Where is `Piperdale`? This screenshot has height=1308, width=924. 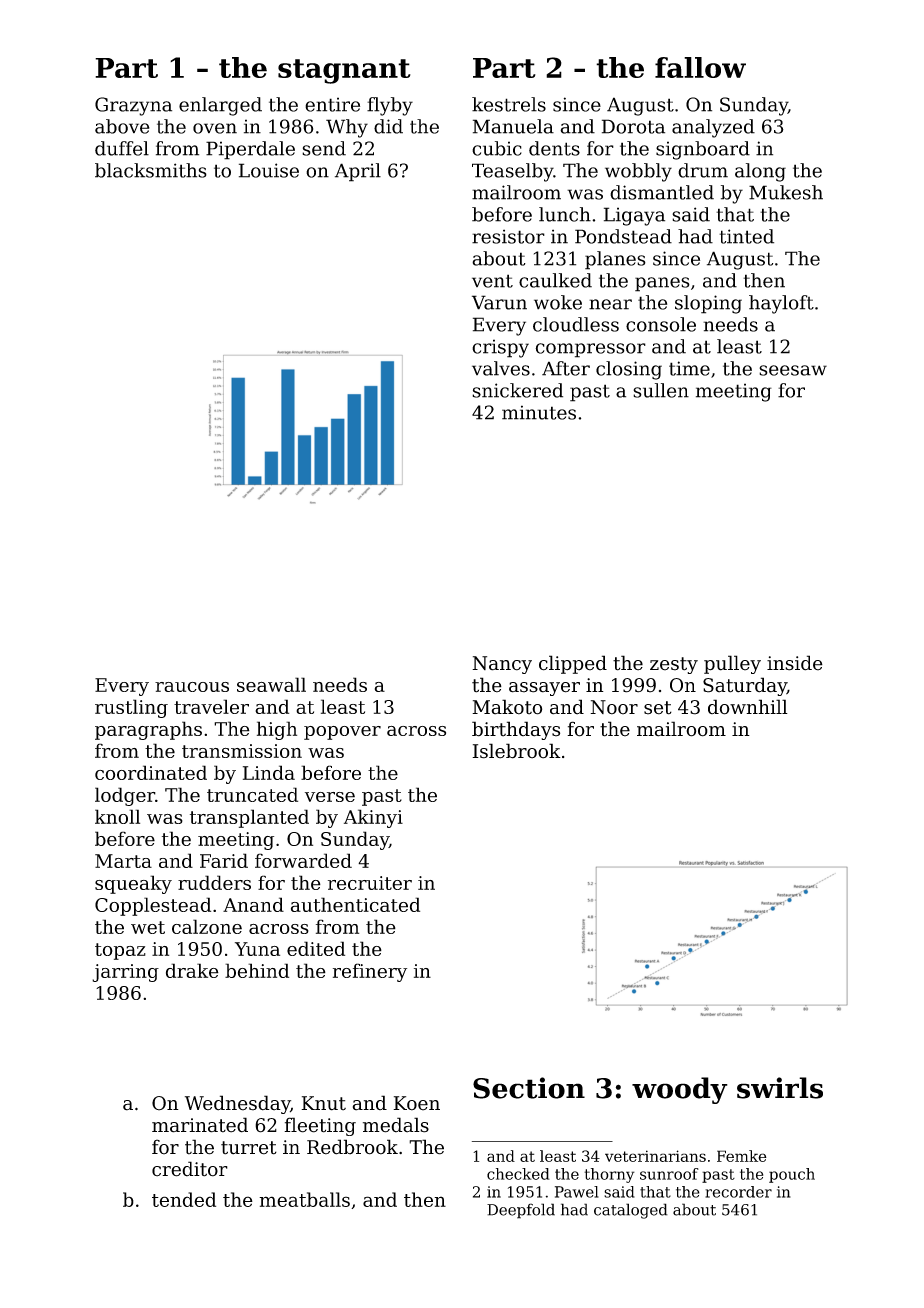 Piperdale is located at coordinates (250, 150).
